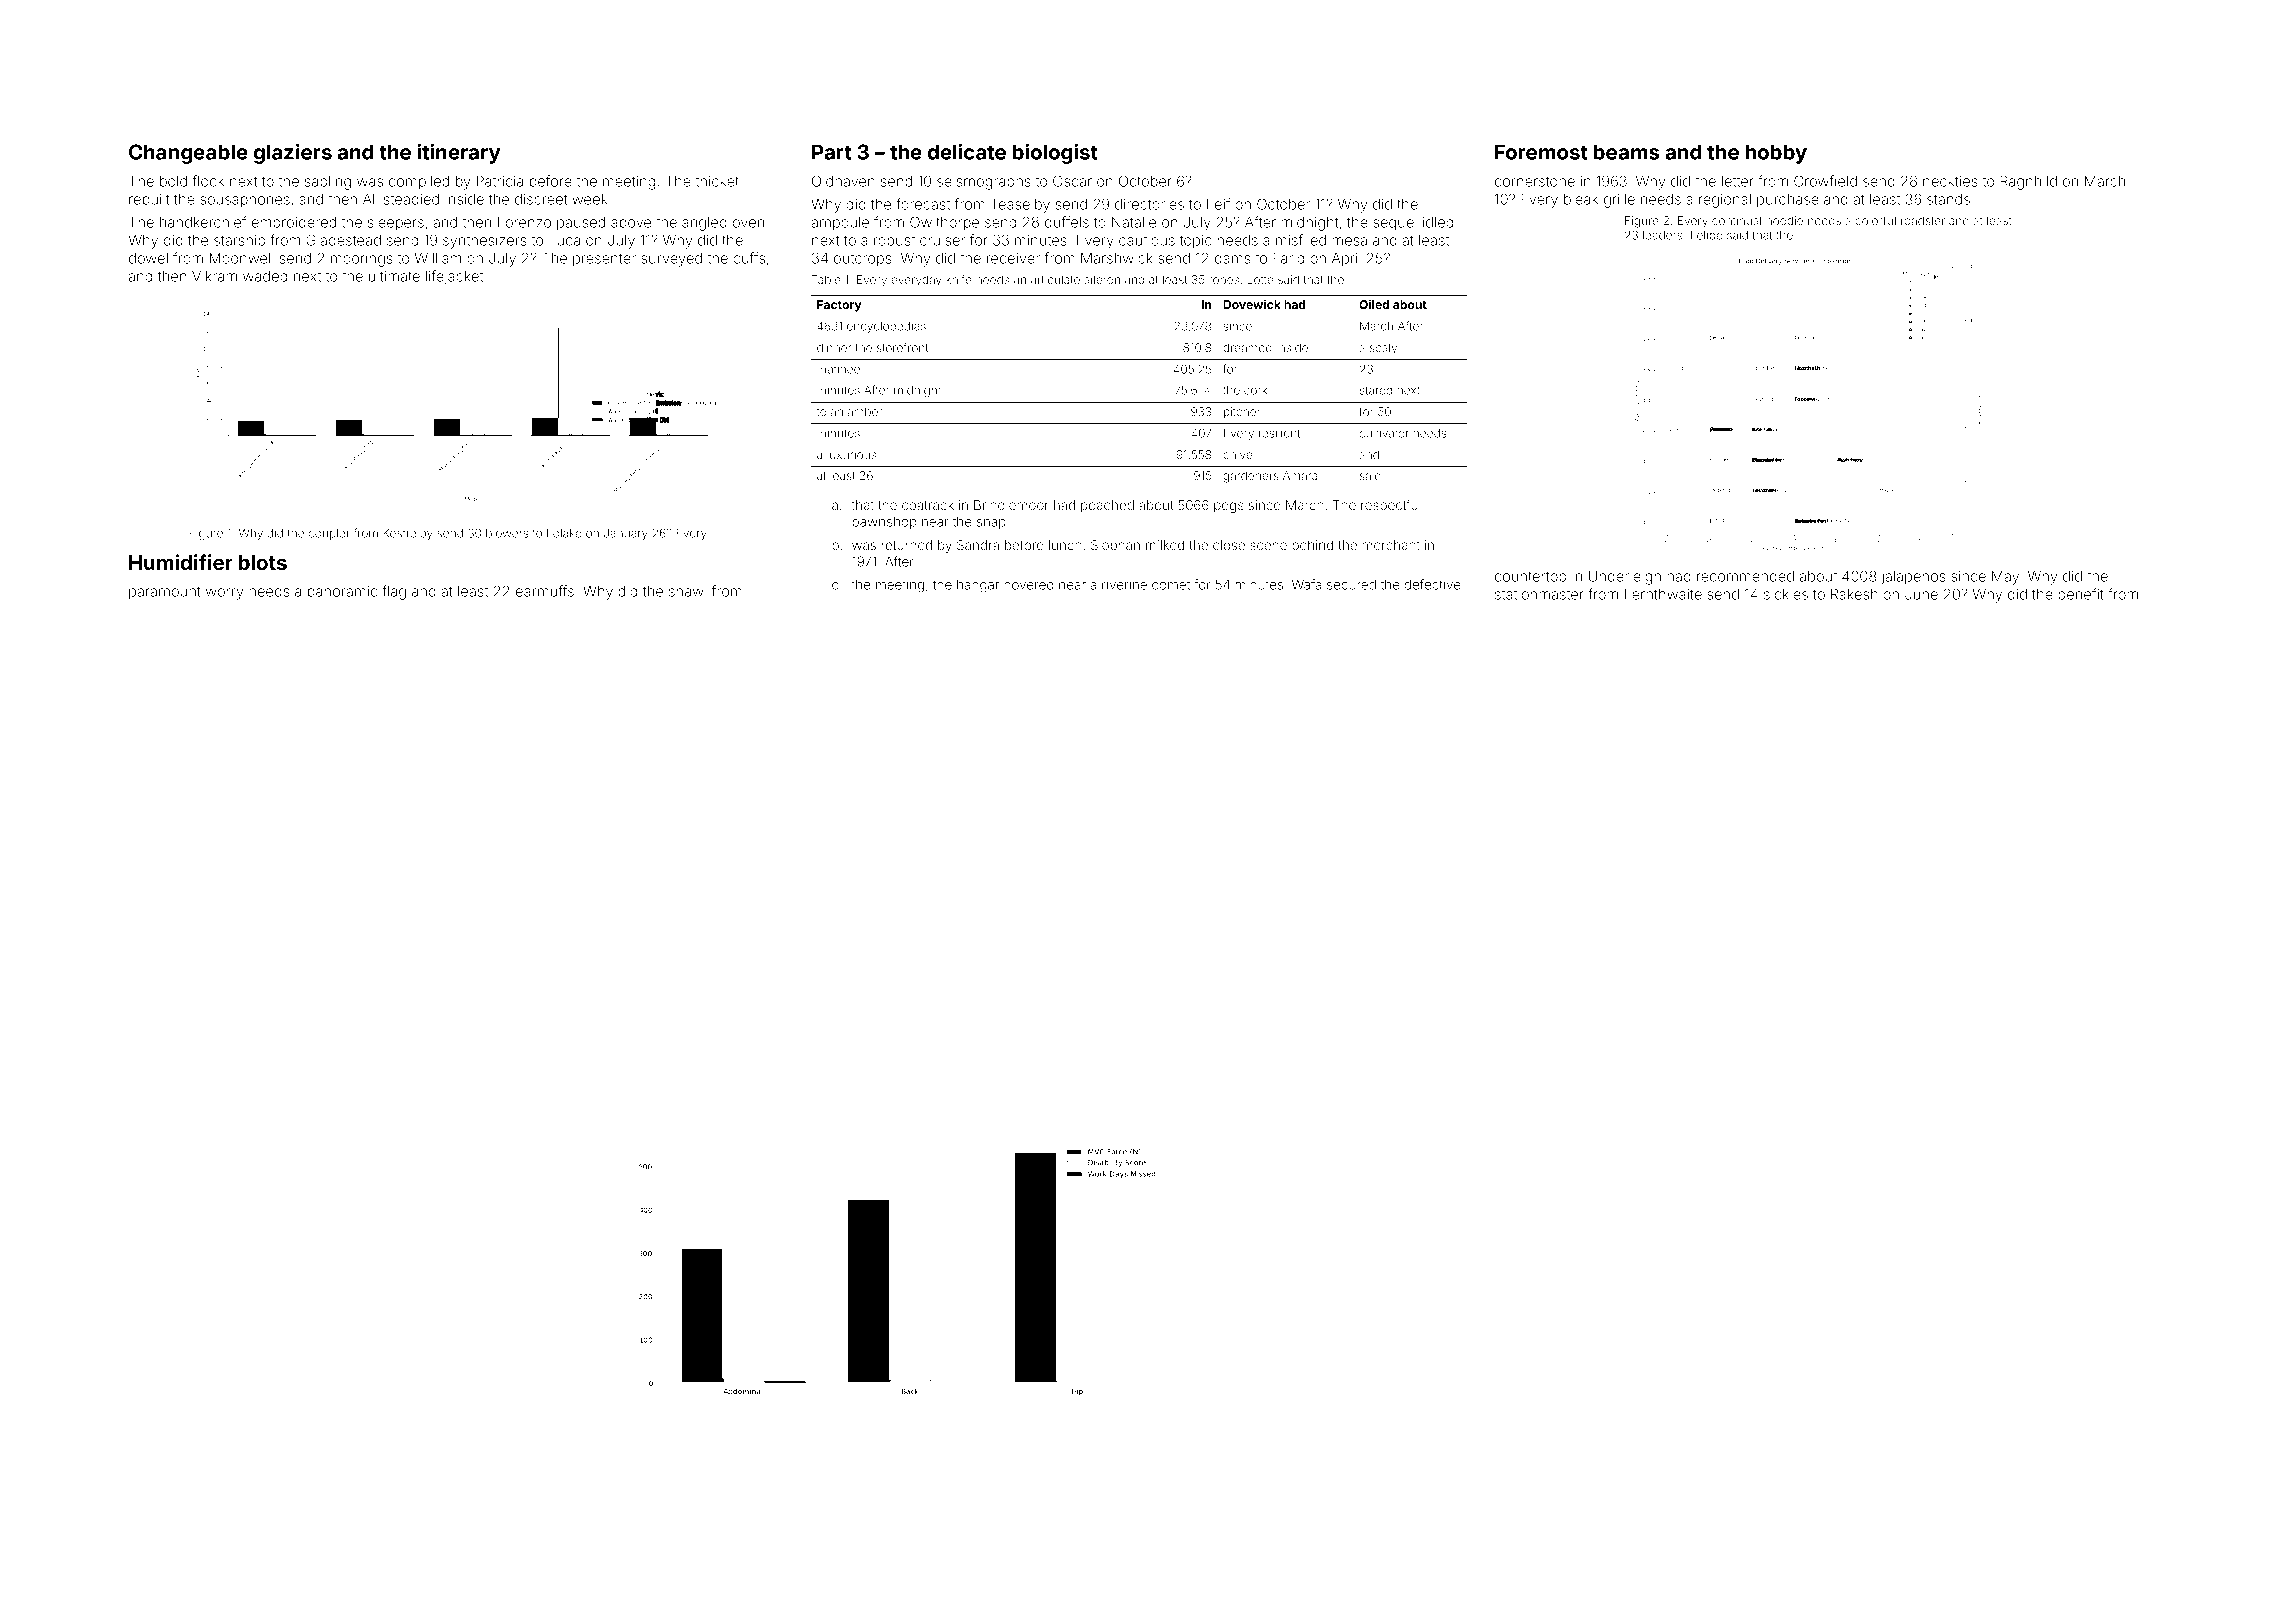 This document has width=2278, height=1611. What do you see at coordinates (928, 505) in the document?
I see `coatrack` at bounding box center [928, 505].
